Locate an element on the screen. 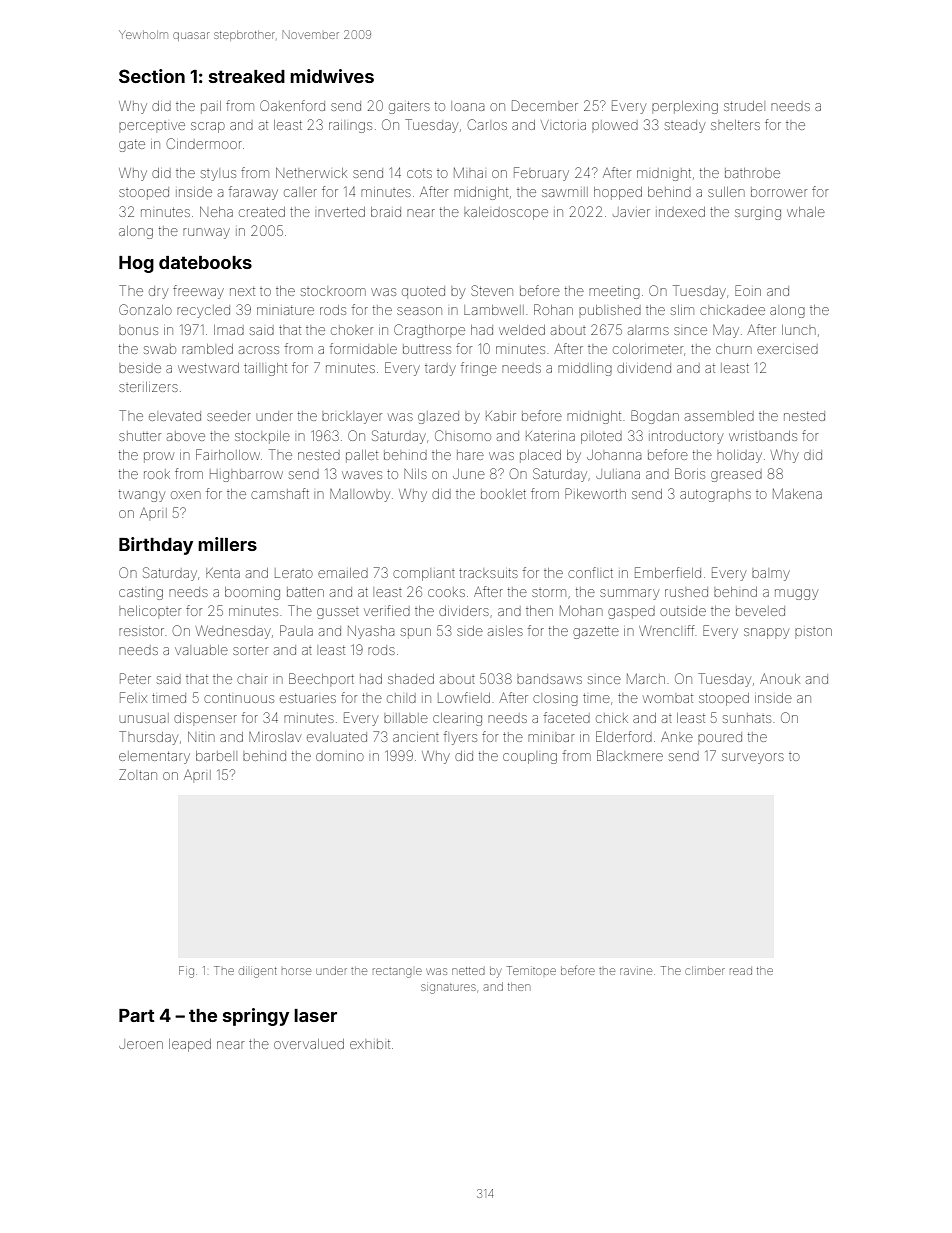 This screenshot has width=952, height=1233. booklet is located at coordinates (503, 494).
